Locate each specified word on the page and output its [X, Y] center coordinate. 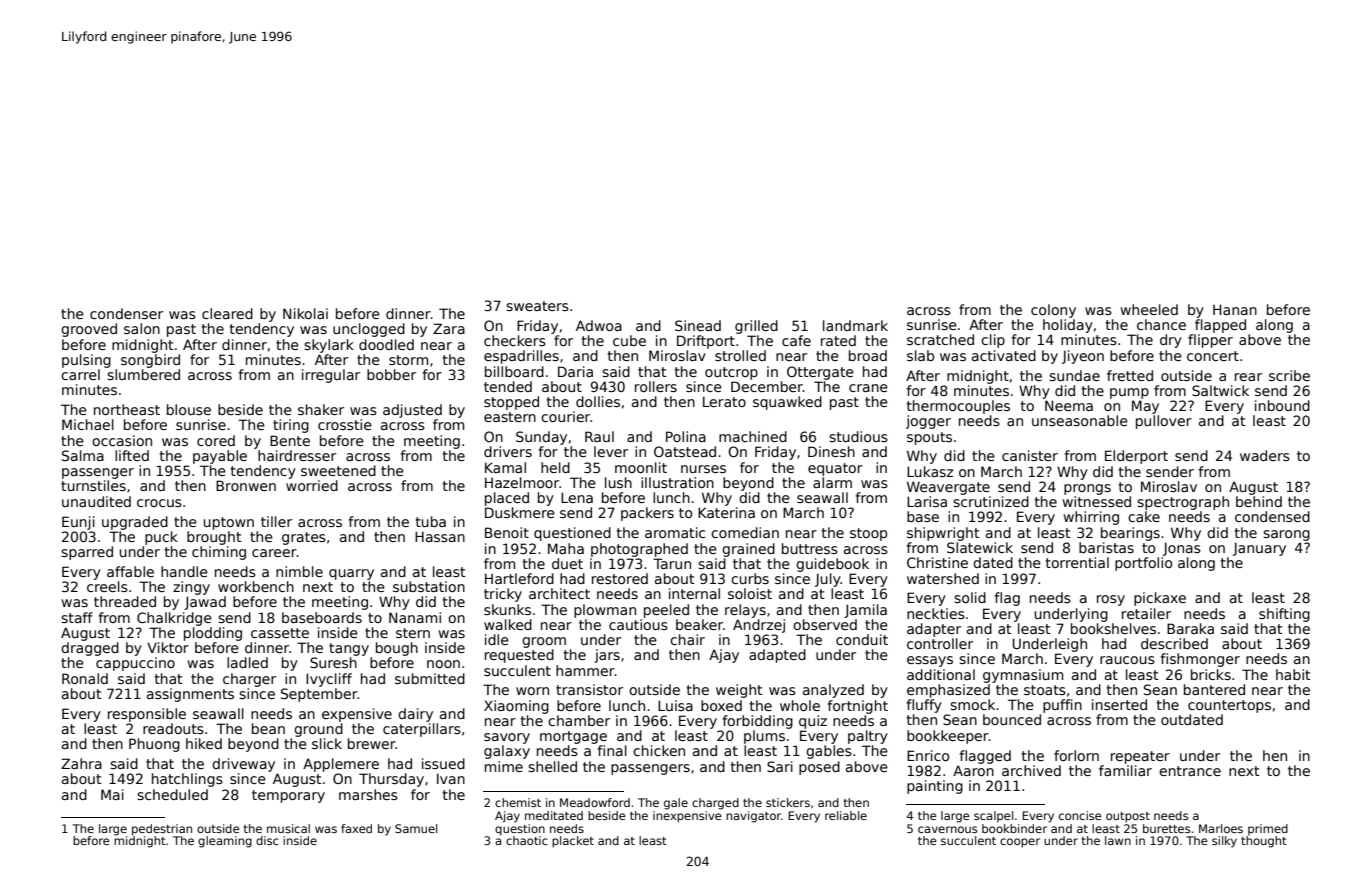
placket [573, 842]
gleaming [225, 842]
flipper [1210, 341]
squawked [787, 403]
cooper [1020, 843]
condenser [126, 313]
